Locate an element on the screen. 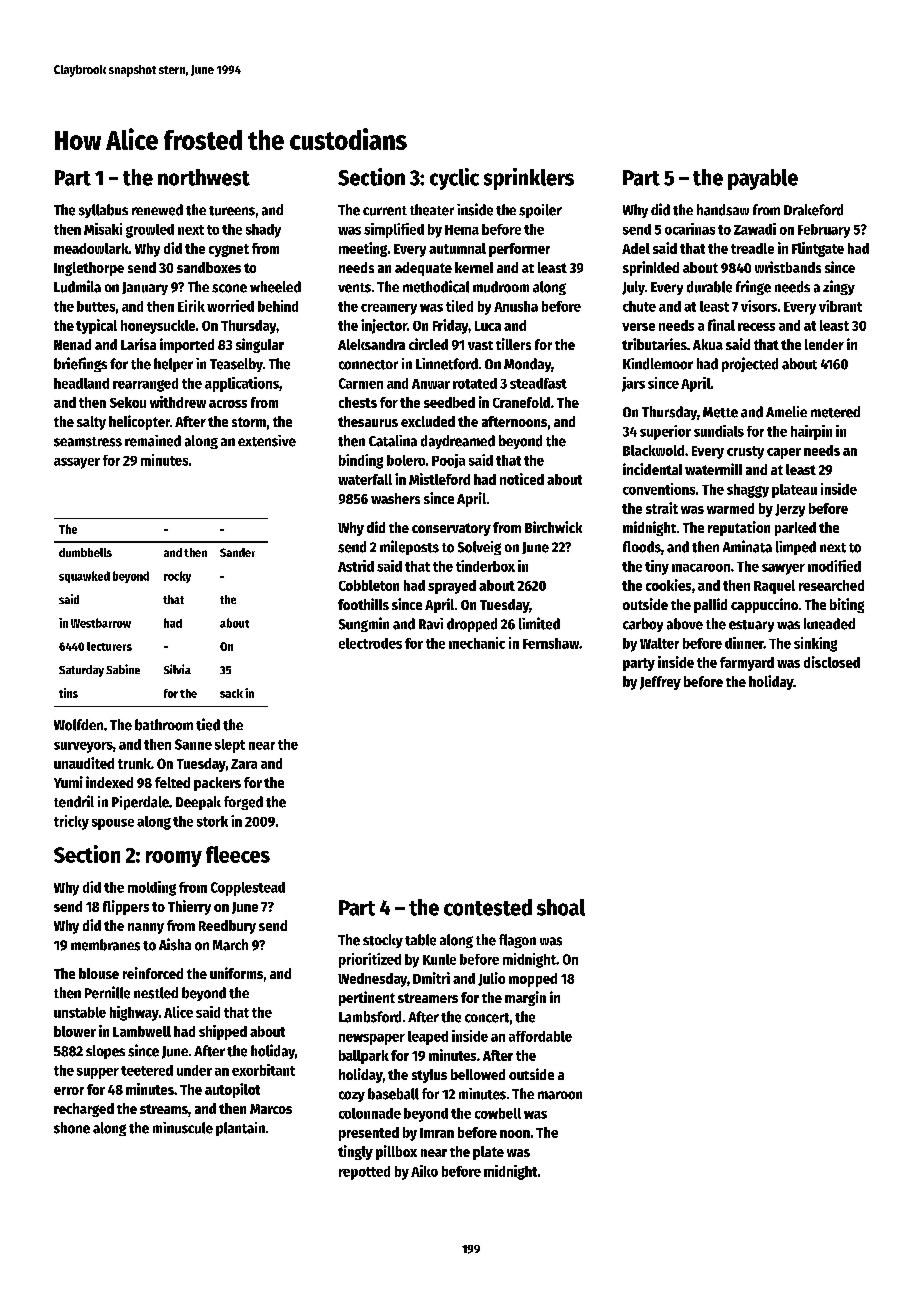 This screenshot has height=1308, width=924. mechanic is located at coordinates (477, 643).
